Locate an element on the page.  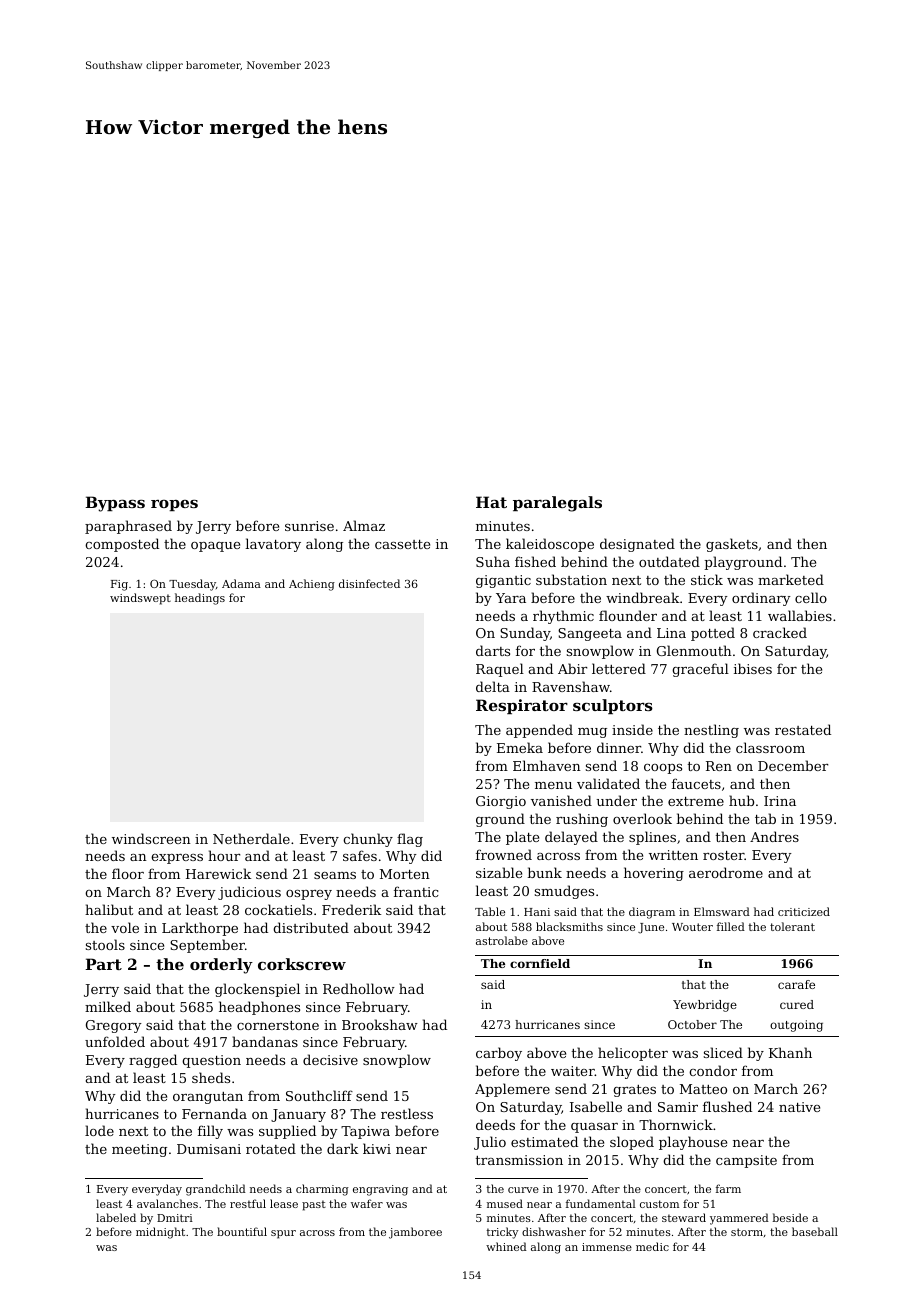
vole is located at coordinates (125, 927).
